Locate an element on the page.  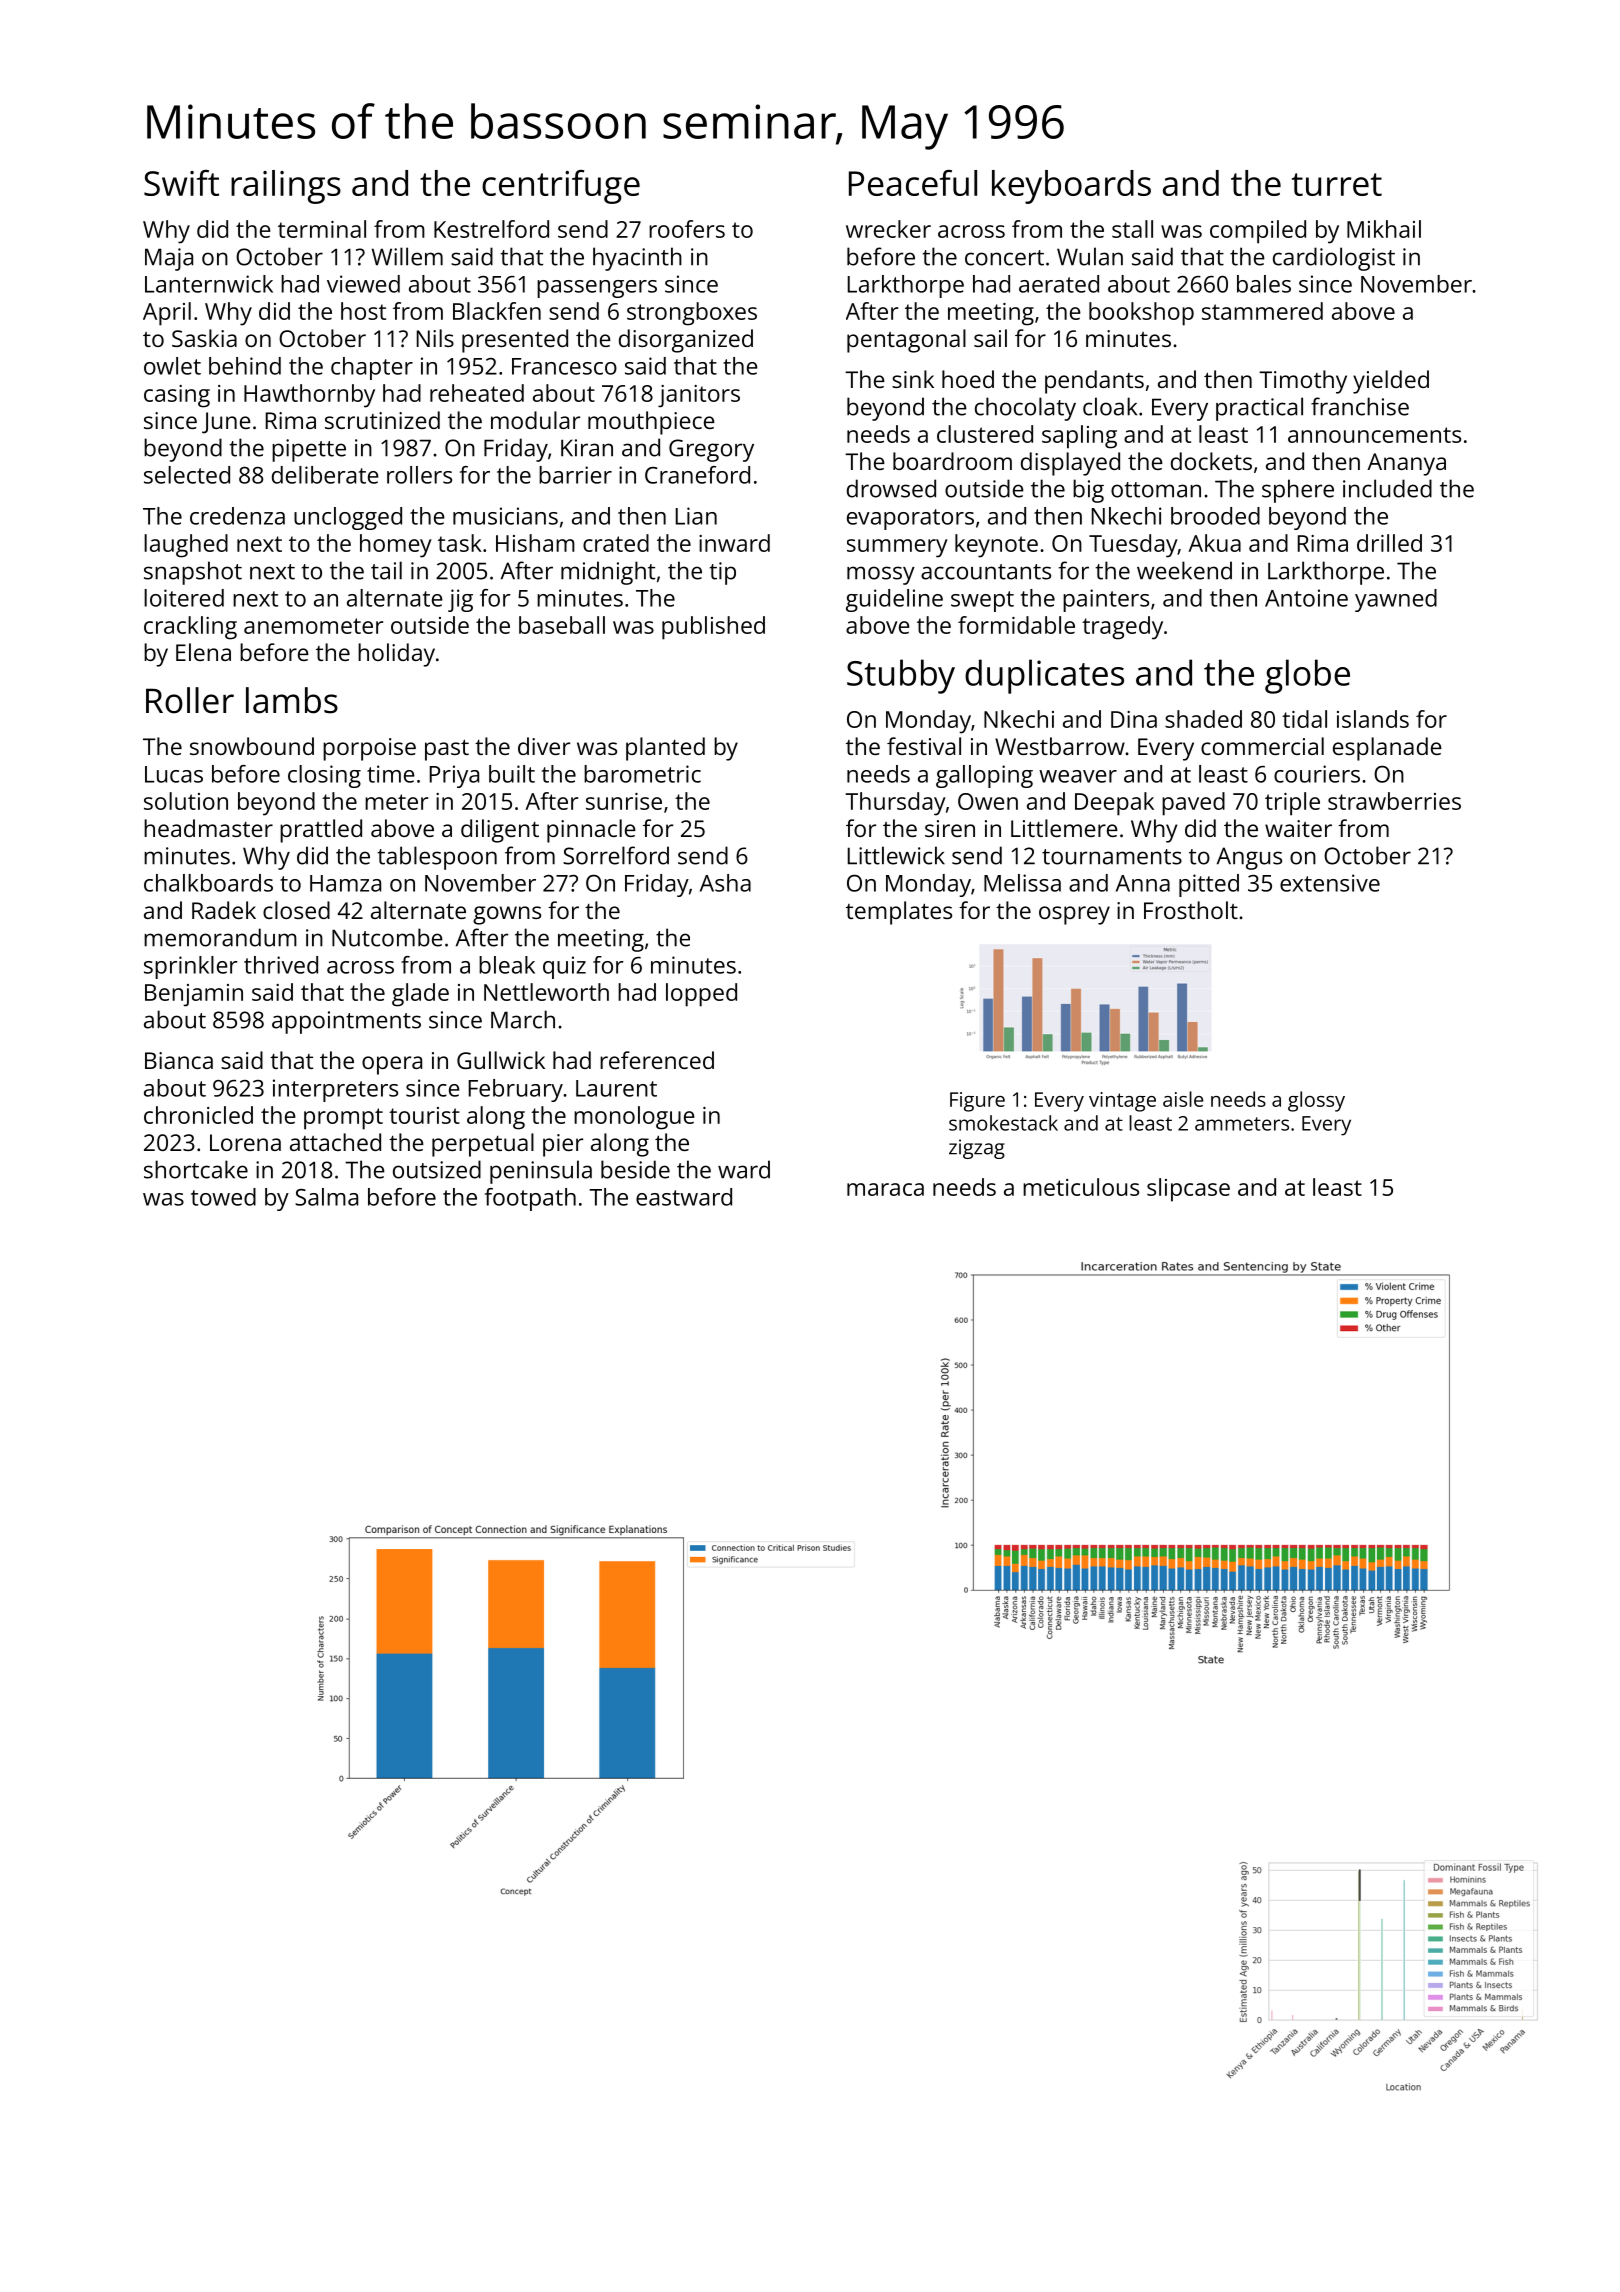
Peaceful is located at coordinates (913, 183).
